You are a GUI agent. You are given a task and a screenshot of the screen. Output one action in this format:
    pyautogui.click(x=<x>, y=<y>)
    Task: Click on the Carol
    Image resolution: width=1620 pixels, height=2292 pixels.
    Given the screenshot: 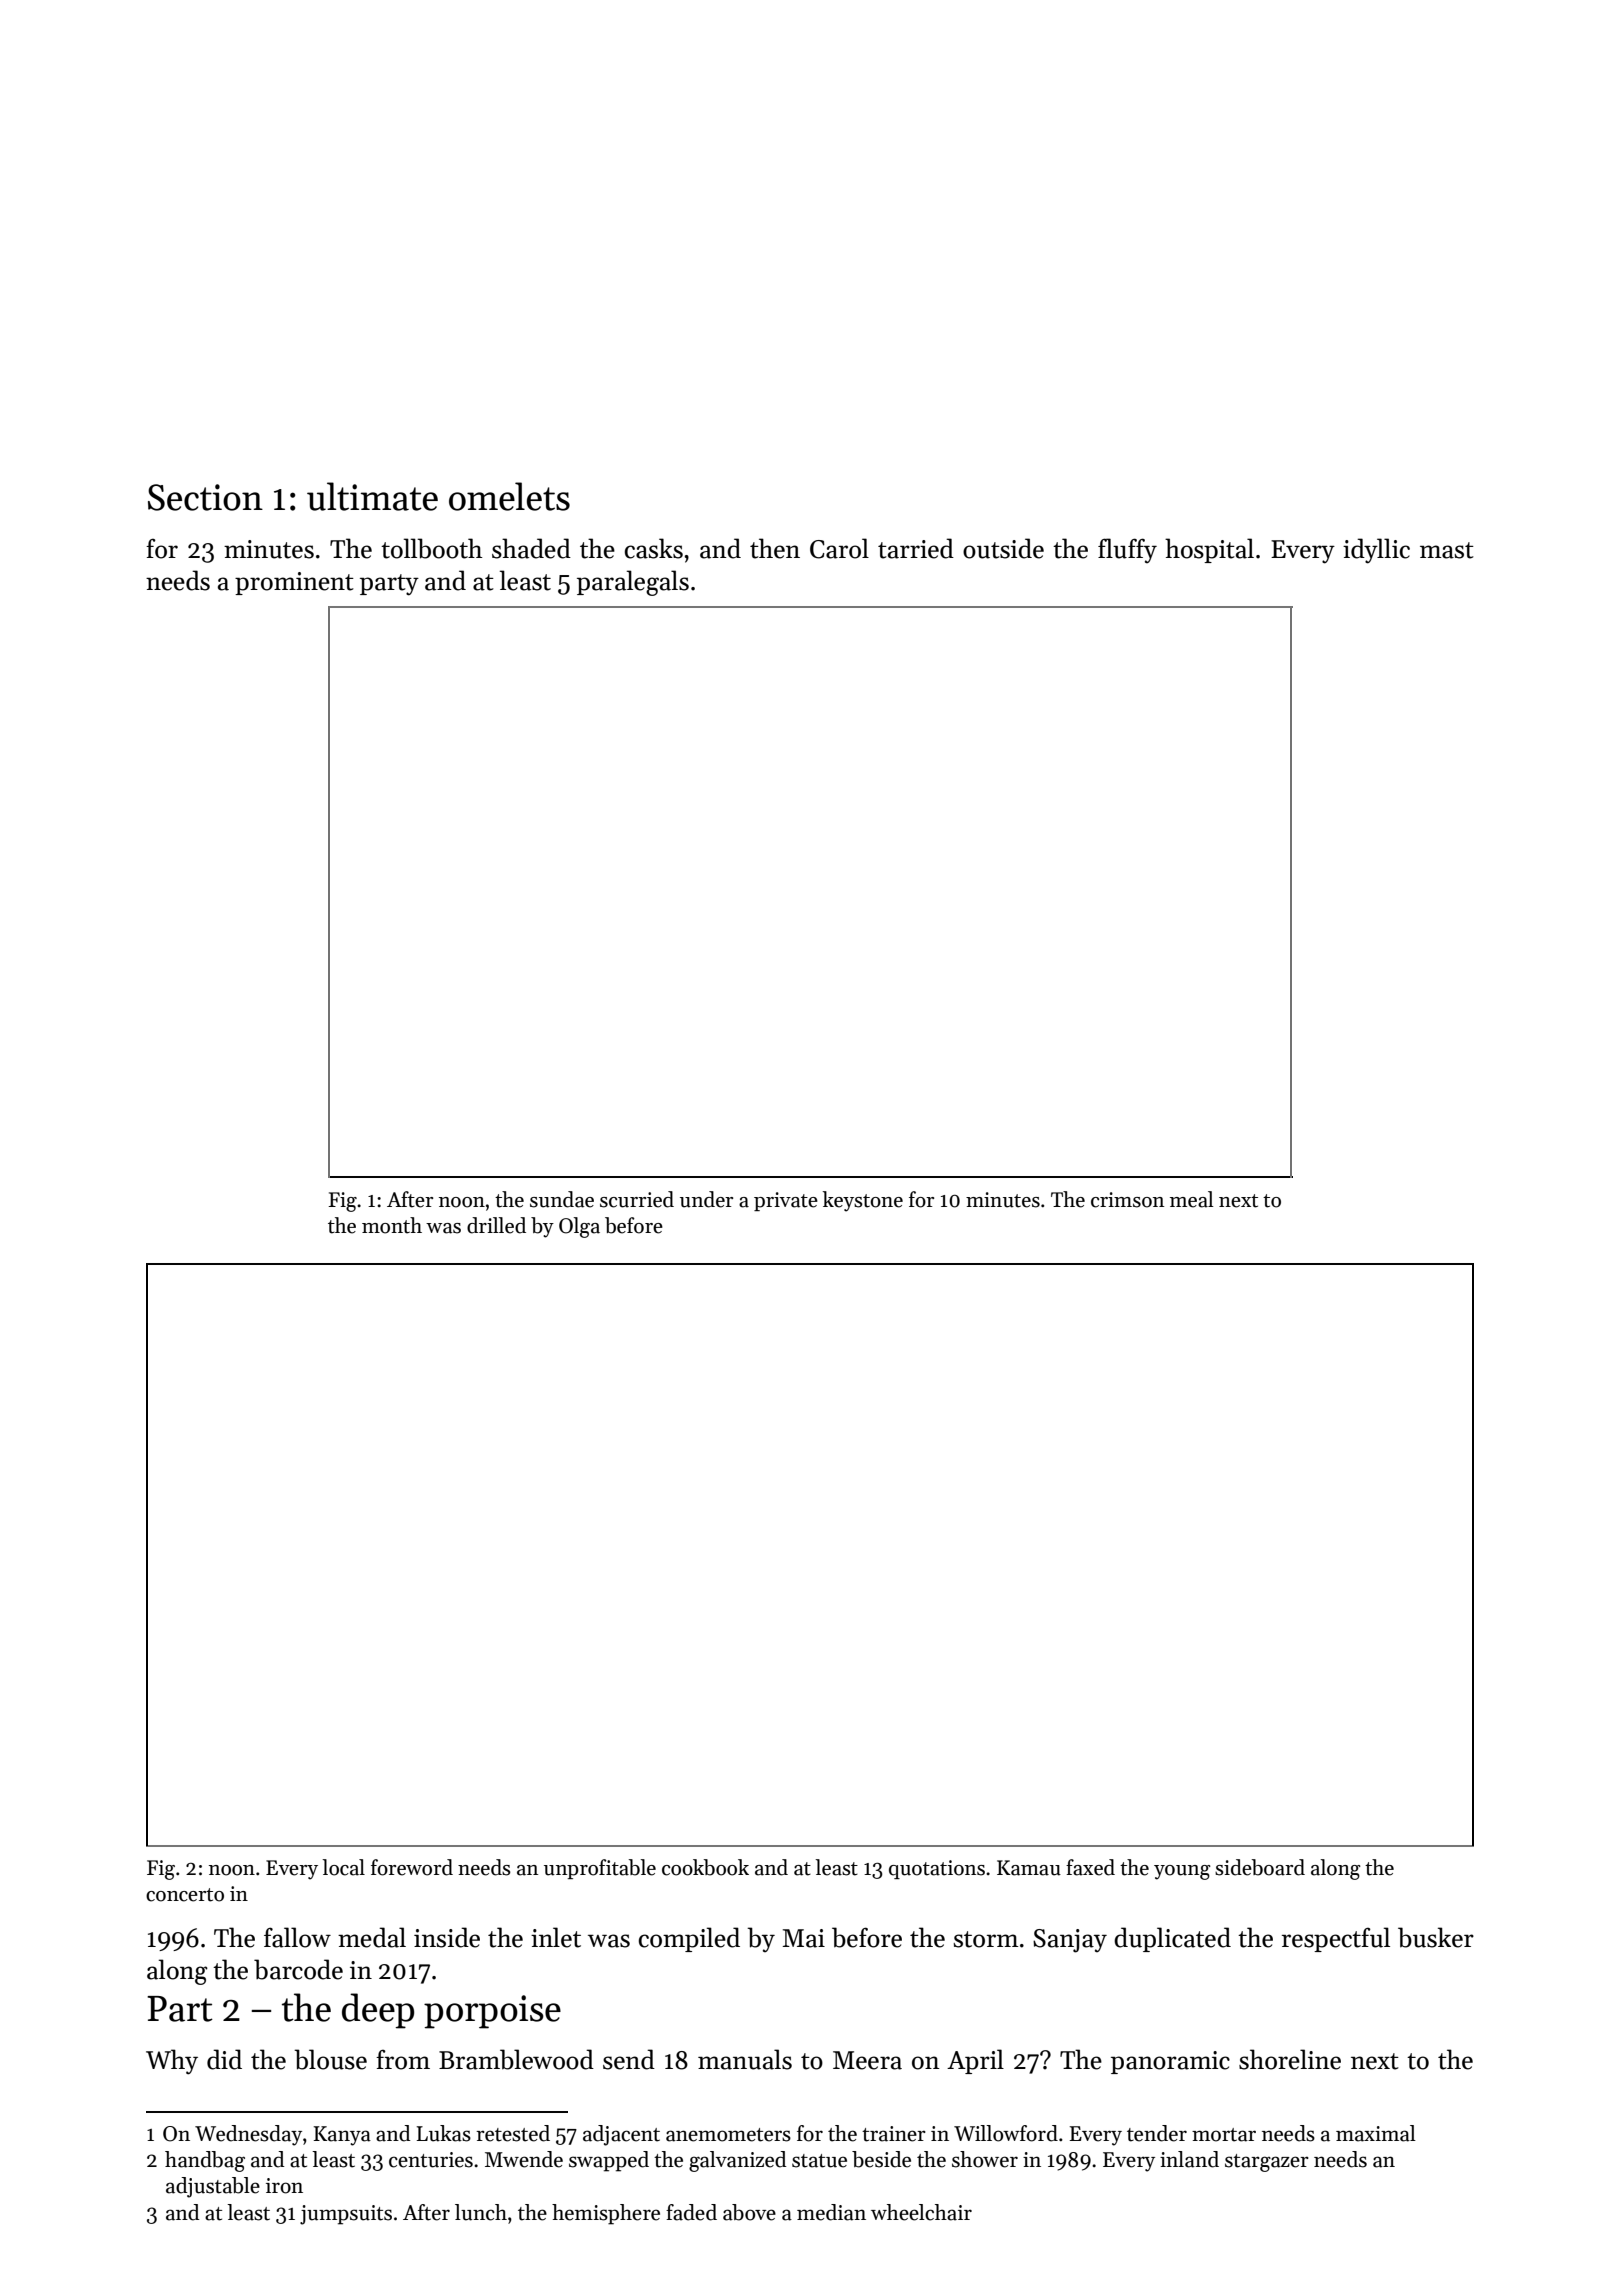 What is the action you would take?
    pyautogui.click(x=839, y=548)
